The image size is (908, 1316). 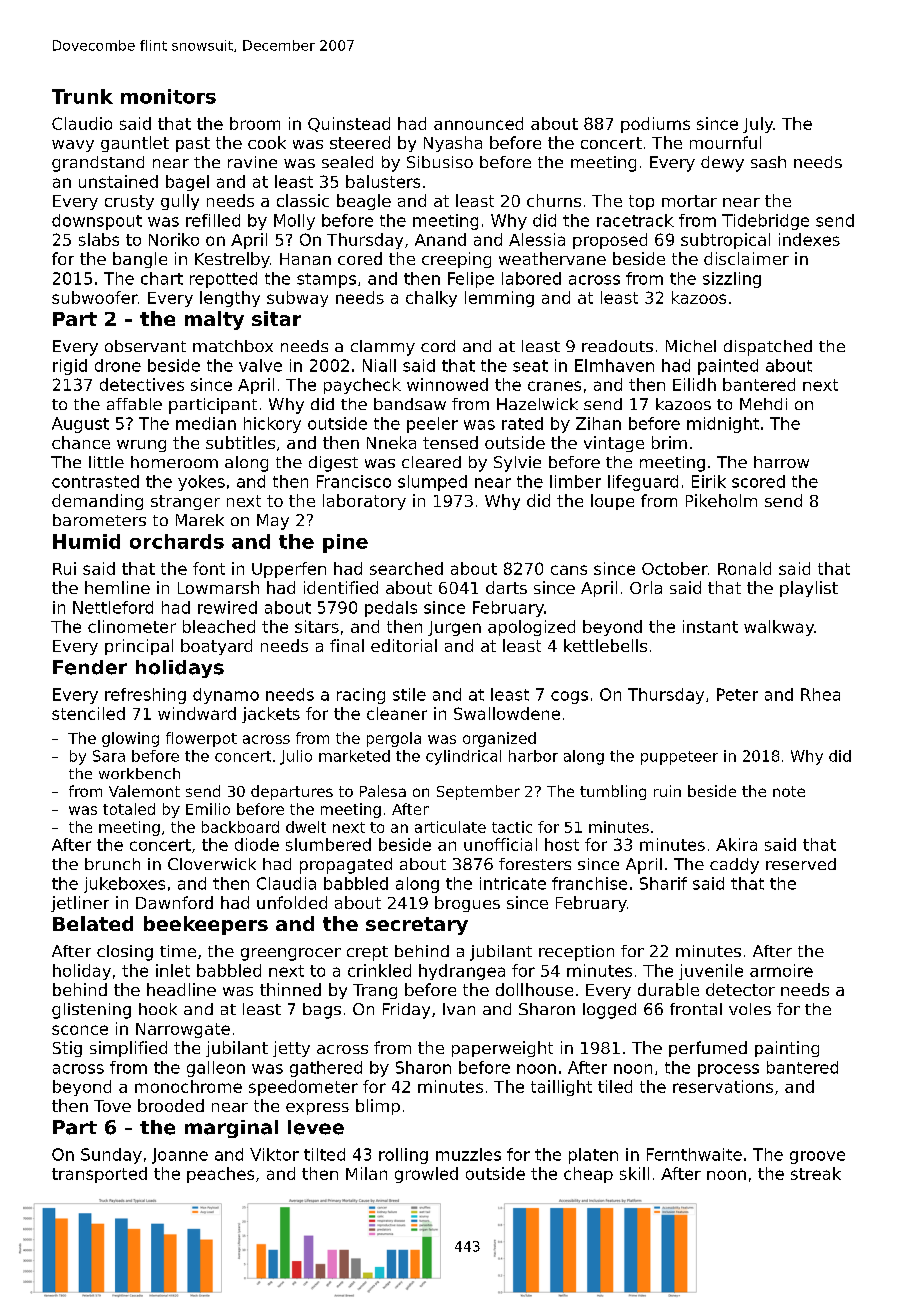 I want to click on pedals, so click(x=391, y=609).
